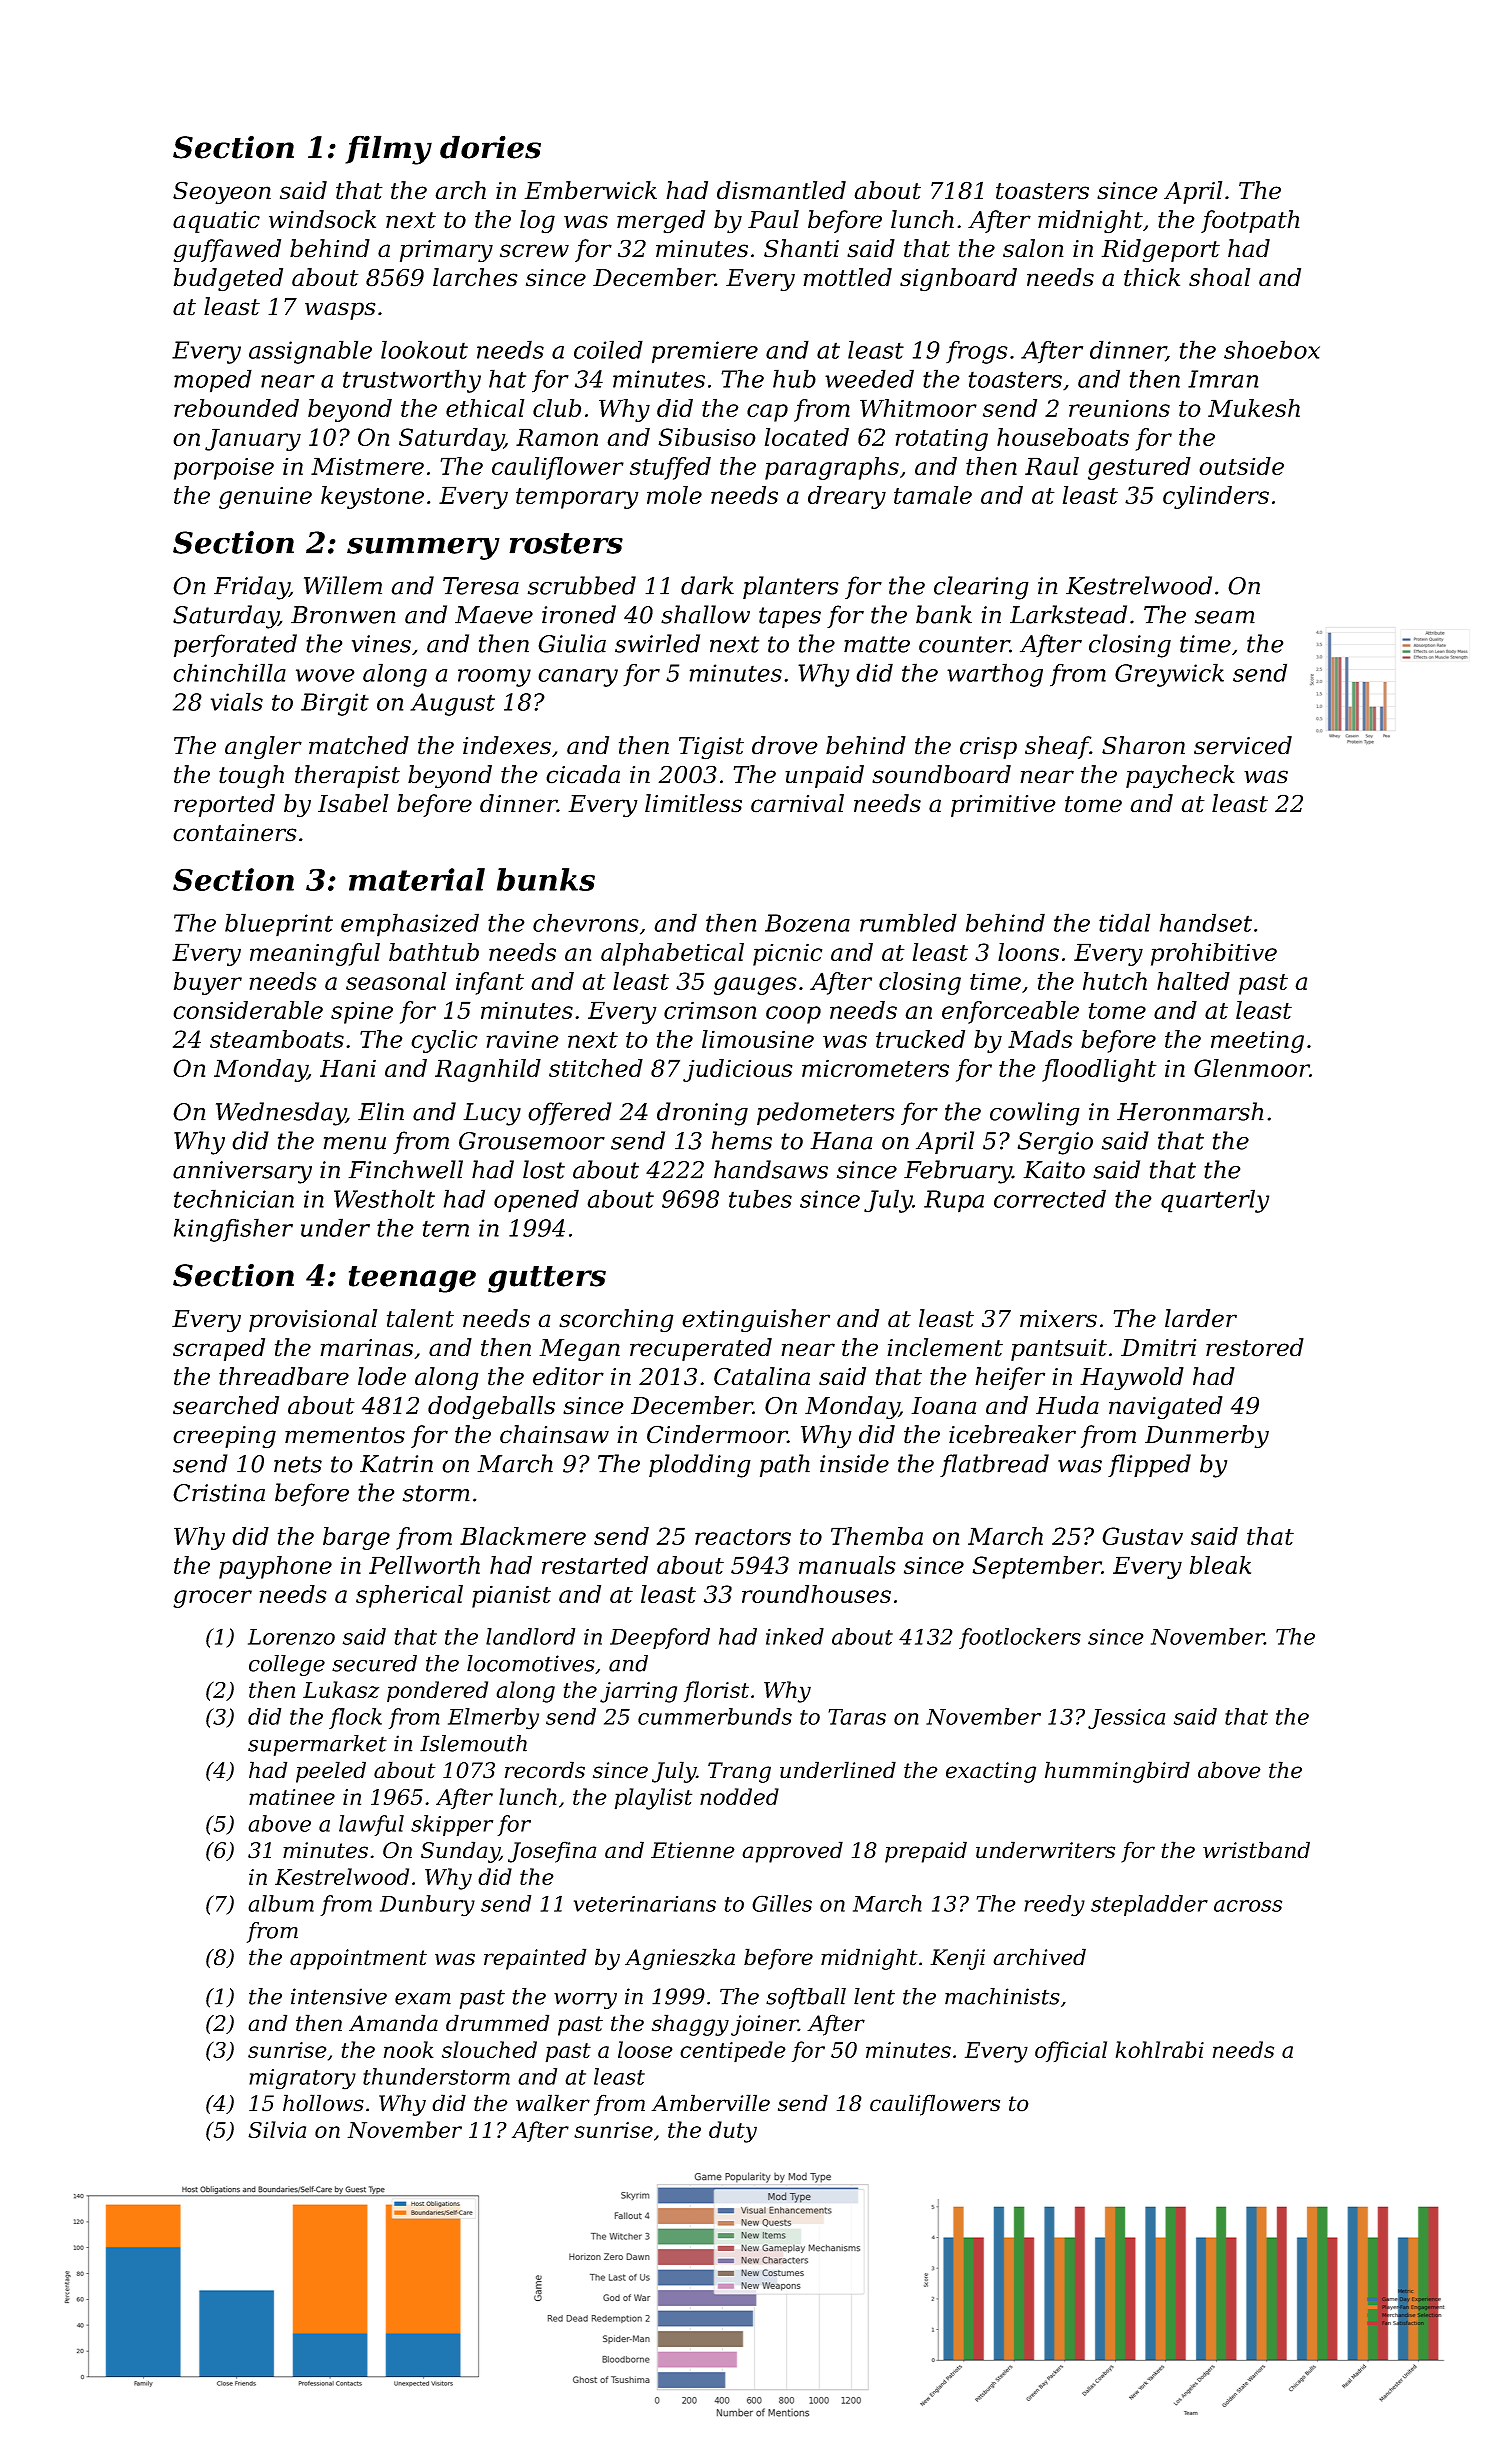  I want to click on restored, so click(1255, 1347).
